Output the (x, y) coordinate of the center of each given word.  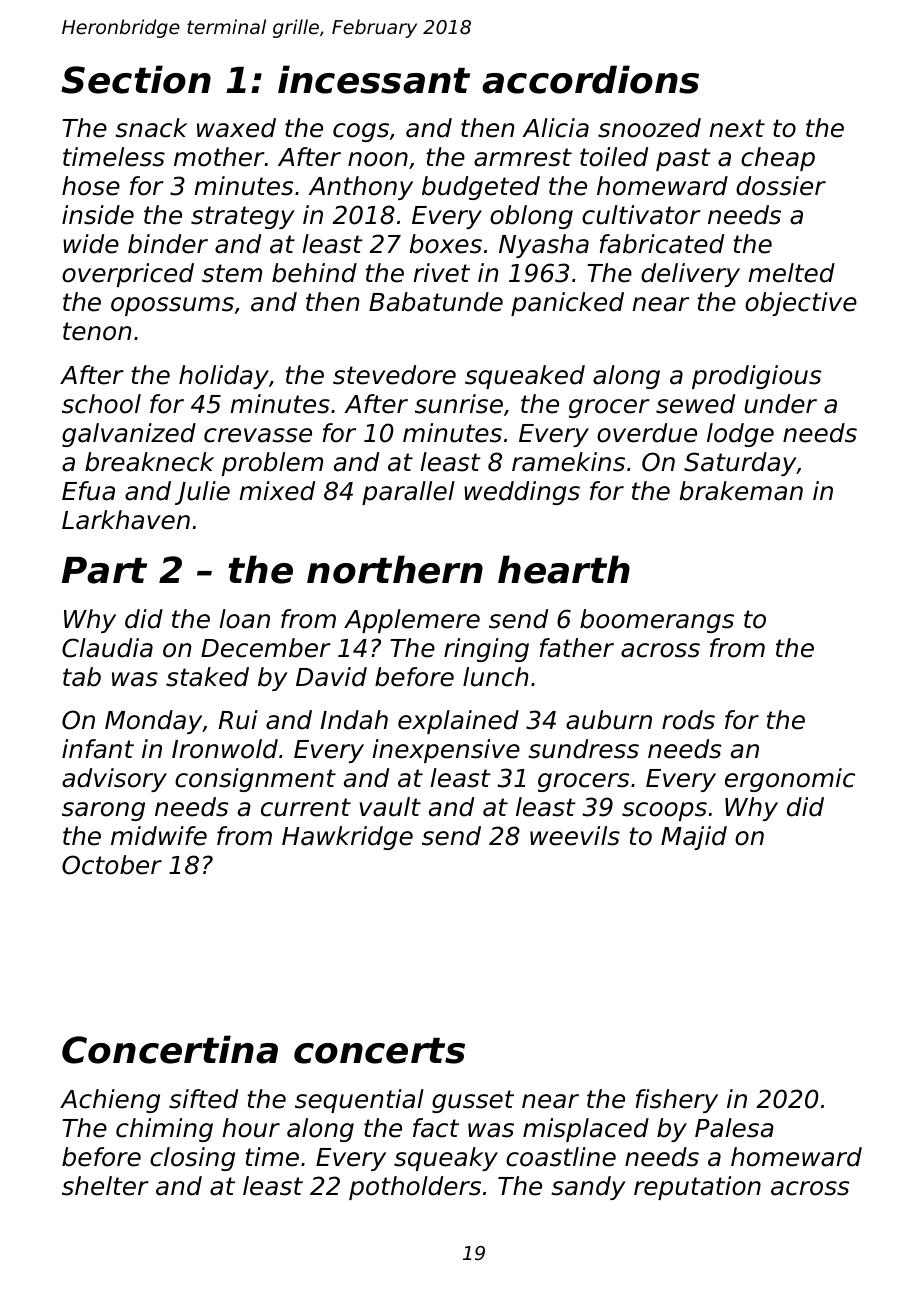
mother (219, 157)
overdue (647, 433)
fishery (677, 1101)
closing (192, 1159)
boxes (445, 244)
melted (791, 273)
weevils (575, 836)
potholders (415, 1188)
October (112, 865)
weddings (522, 493)
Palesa (734, 1128)
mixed (277, 491)
